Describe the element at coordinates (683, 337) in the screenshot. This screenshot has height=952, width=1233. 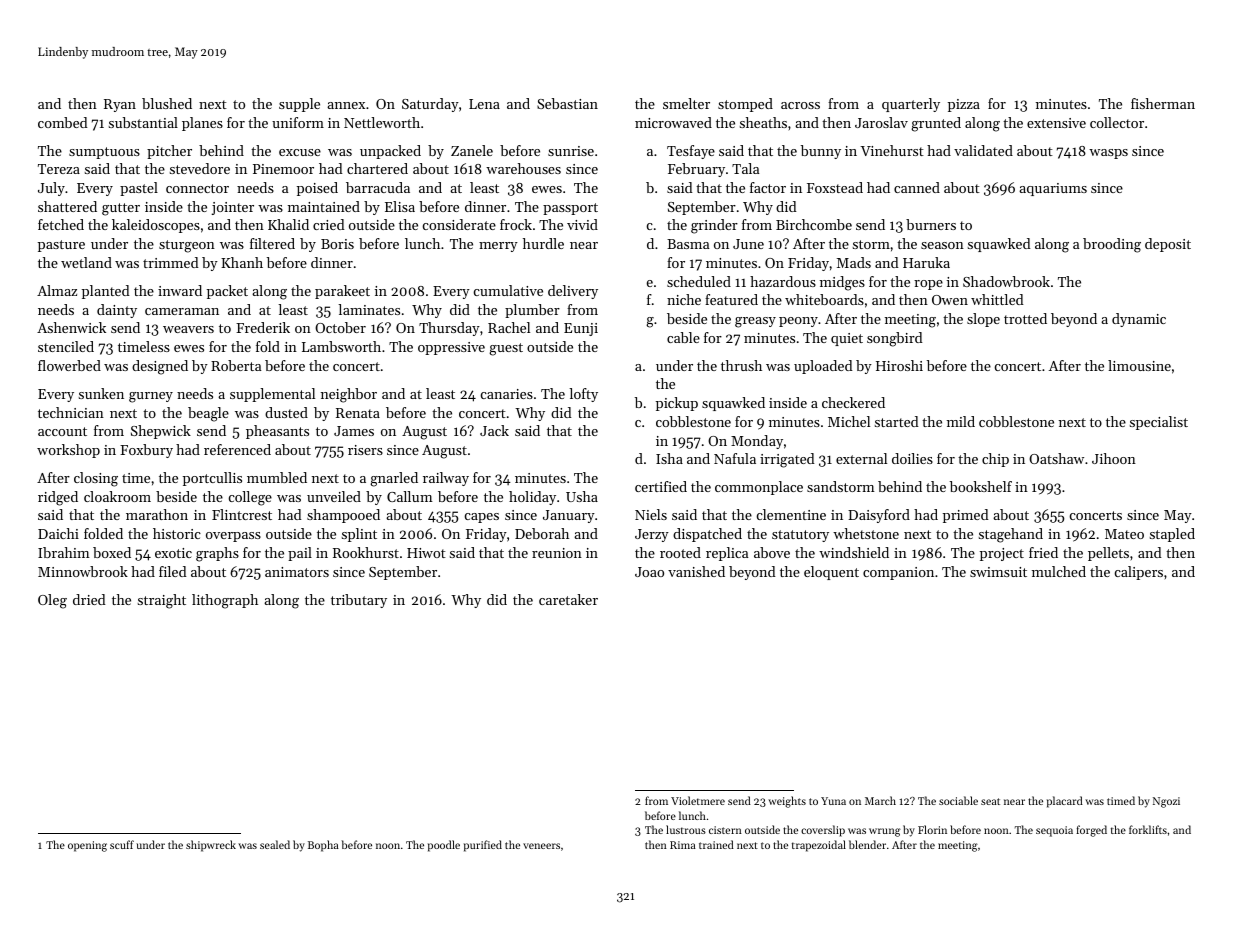
I see `cable` at that location.
